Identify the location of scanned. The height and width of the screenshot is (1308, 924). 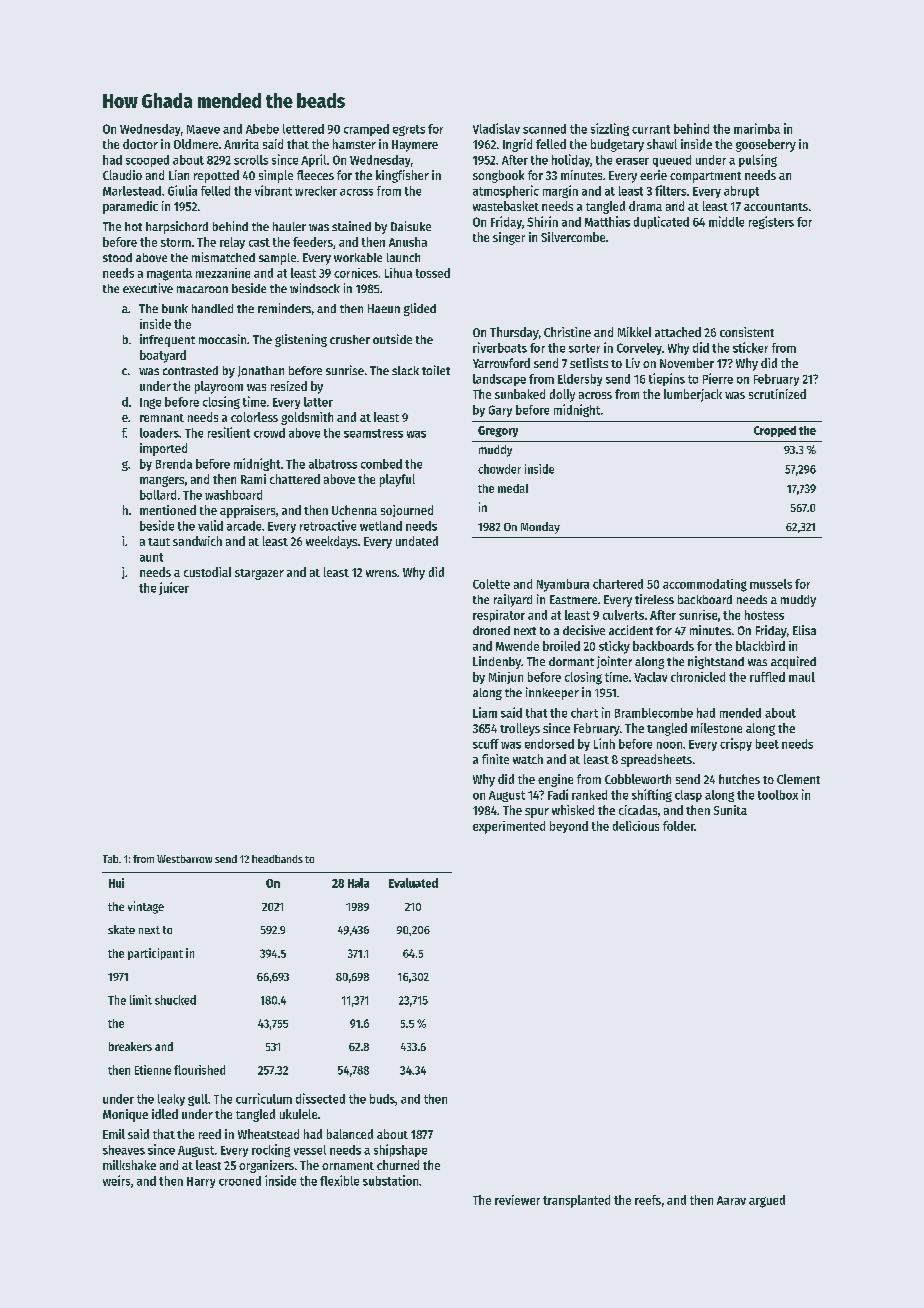
(544, 129).
